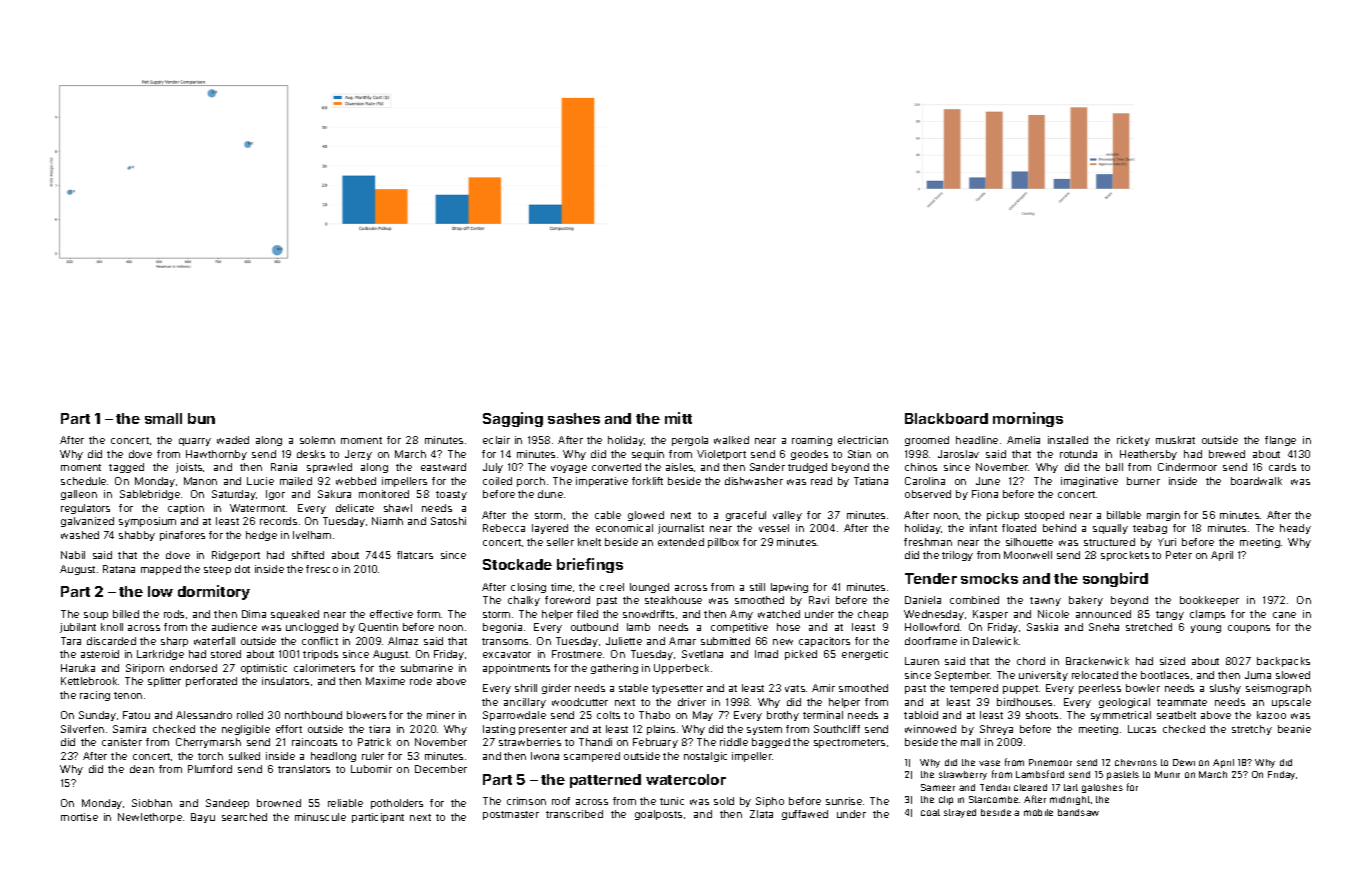  What do you see at coordinates (795, 688) in the image?
I see `vats` at bounding box center [795, 688].
